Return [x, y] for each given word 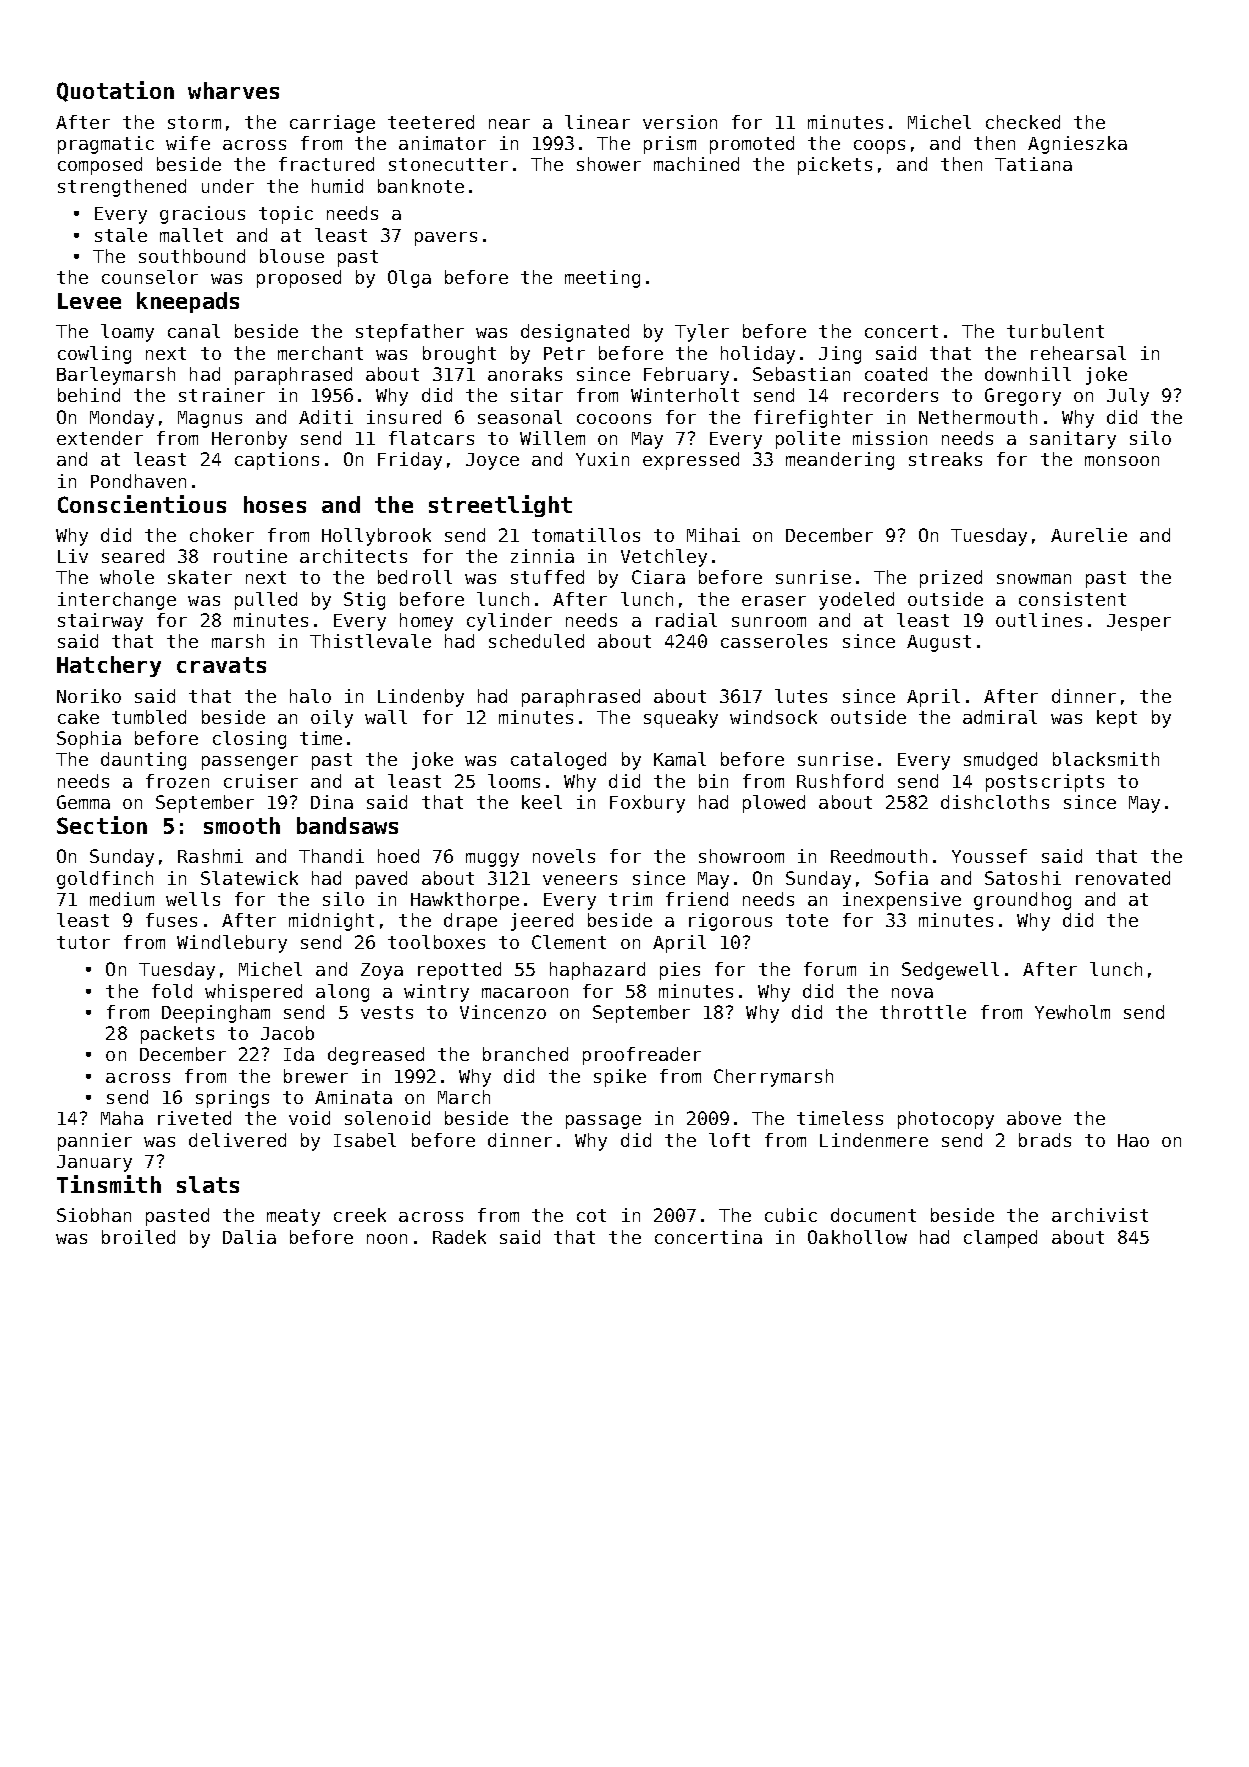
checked [1023, 122]
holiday [758, 355]
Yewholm [1072, 1012]
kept [1117, 719]
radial [686, 620]
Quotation [115, 91]
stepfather [410, 333]
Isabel [365, 1140]
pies [680, 971]
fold [172, 991]
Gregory [1023, 397]
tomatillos [586, 535]
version [680, 122]
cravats [221, 665]
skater [200, 577]
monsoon [1122, 461]
